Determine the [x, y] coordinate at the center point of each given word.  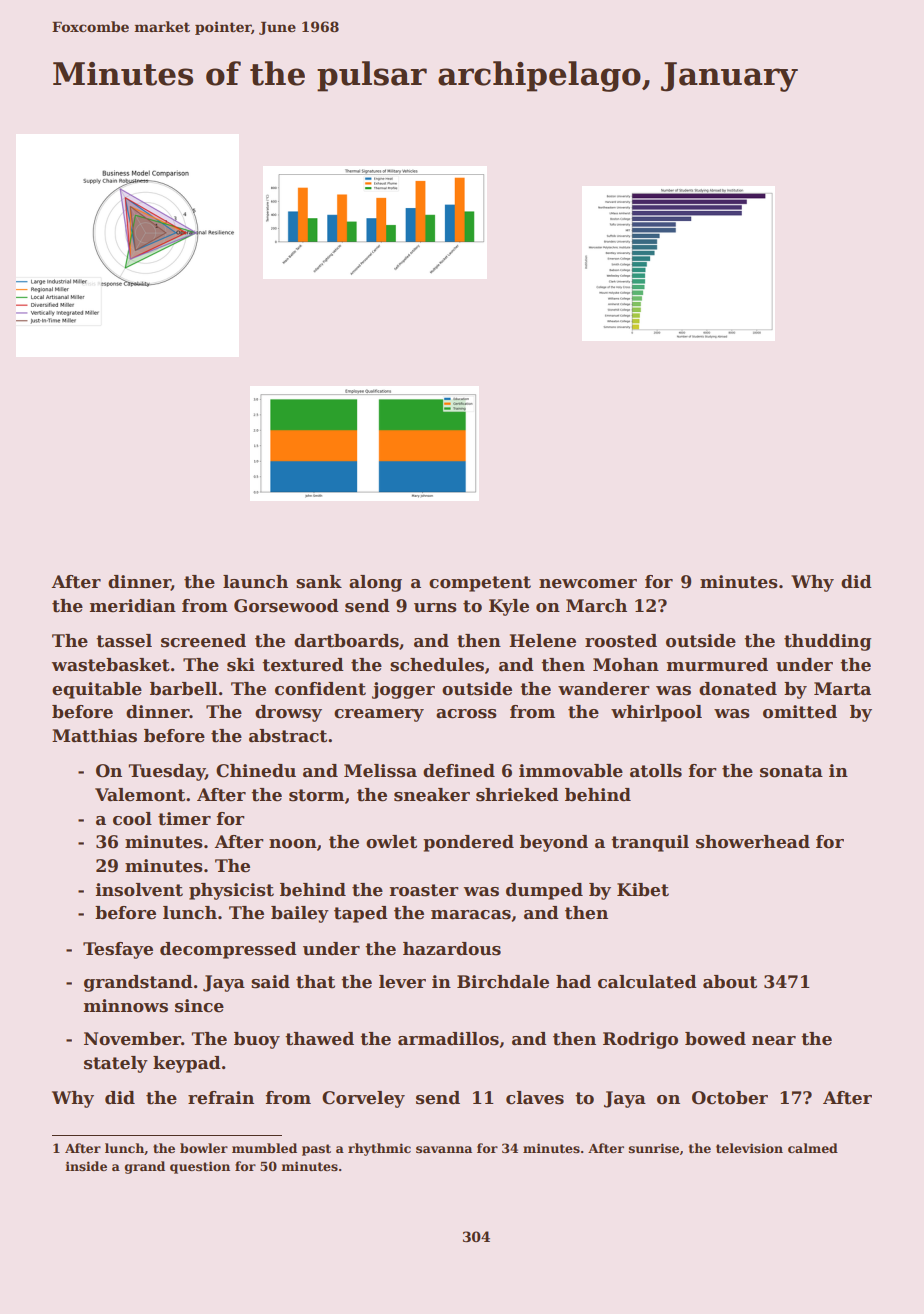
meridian [133, 606]
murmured [717, 665]
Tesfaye [118, 950]
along [375, 583]
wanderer [604, 689]
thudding [827, 642]
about [730, 982]
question [200, 1167]
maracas [471, 915]
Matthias [94, 736]
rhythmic [379, 1149]
